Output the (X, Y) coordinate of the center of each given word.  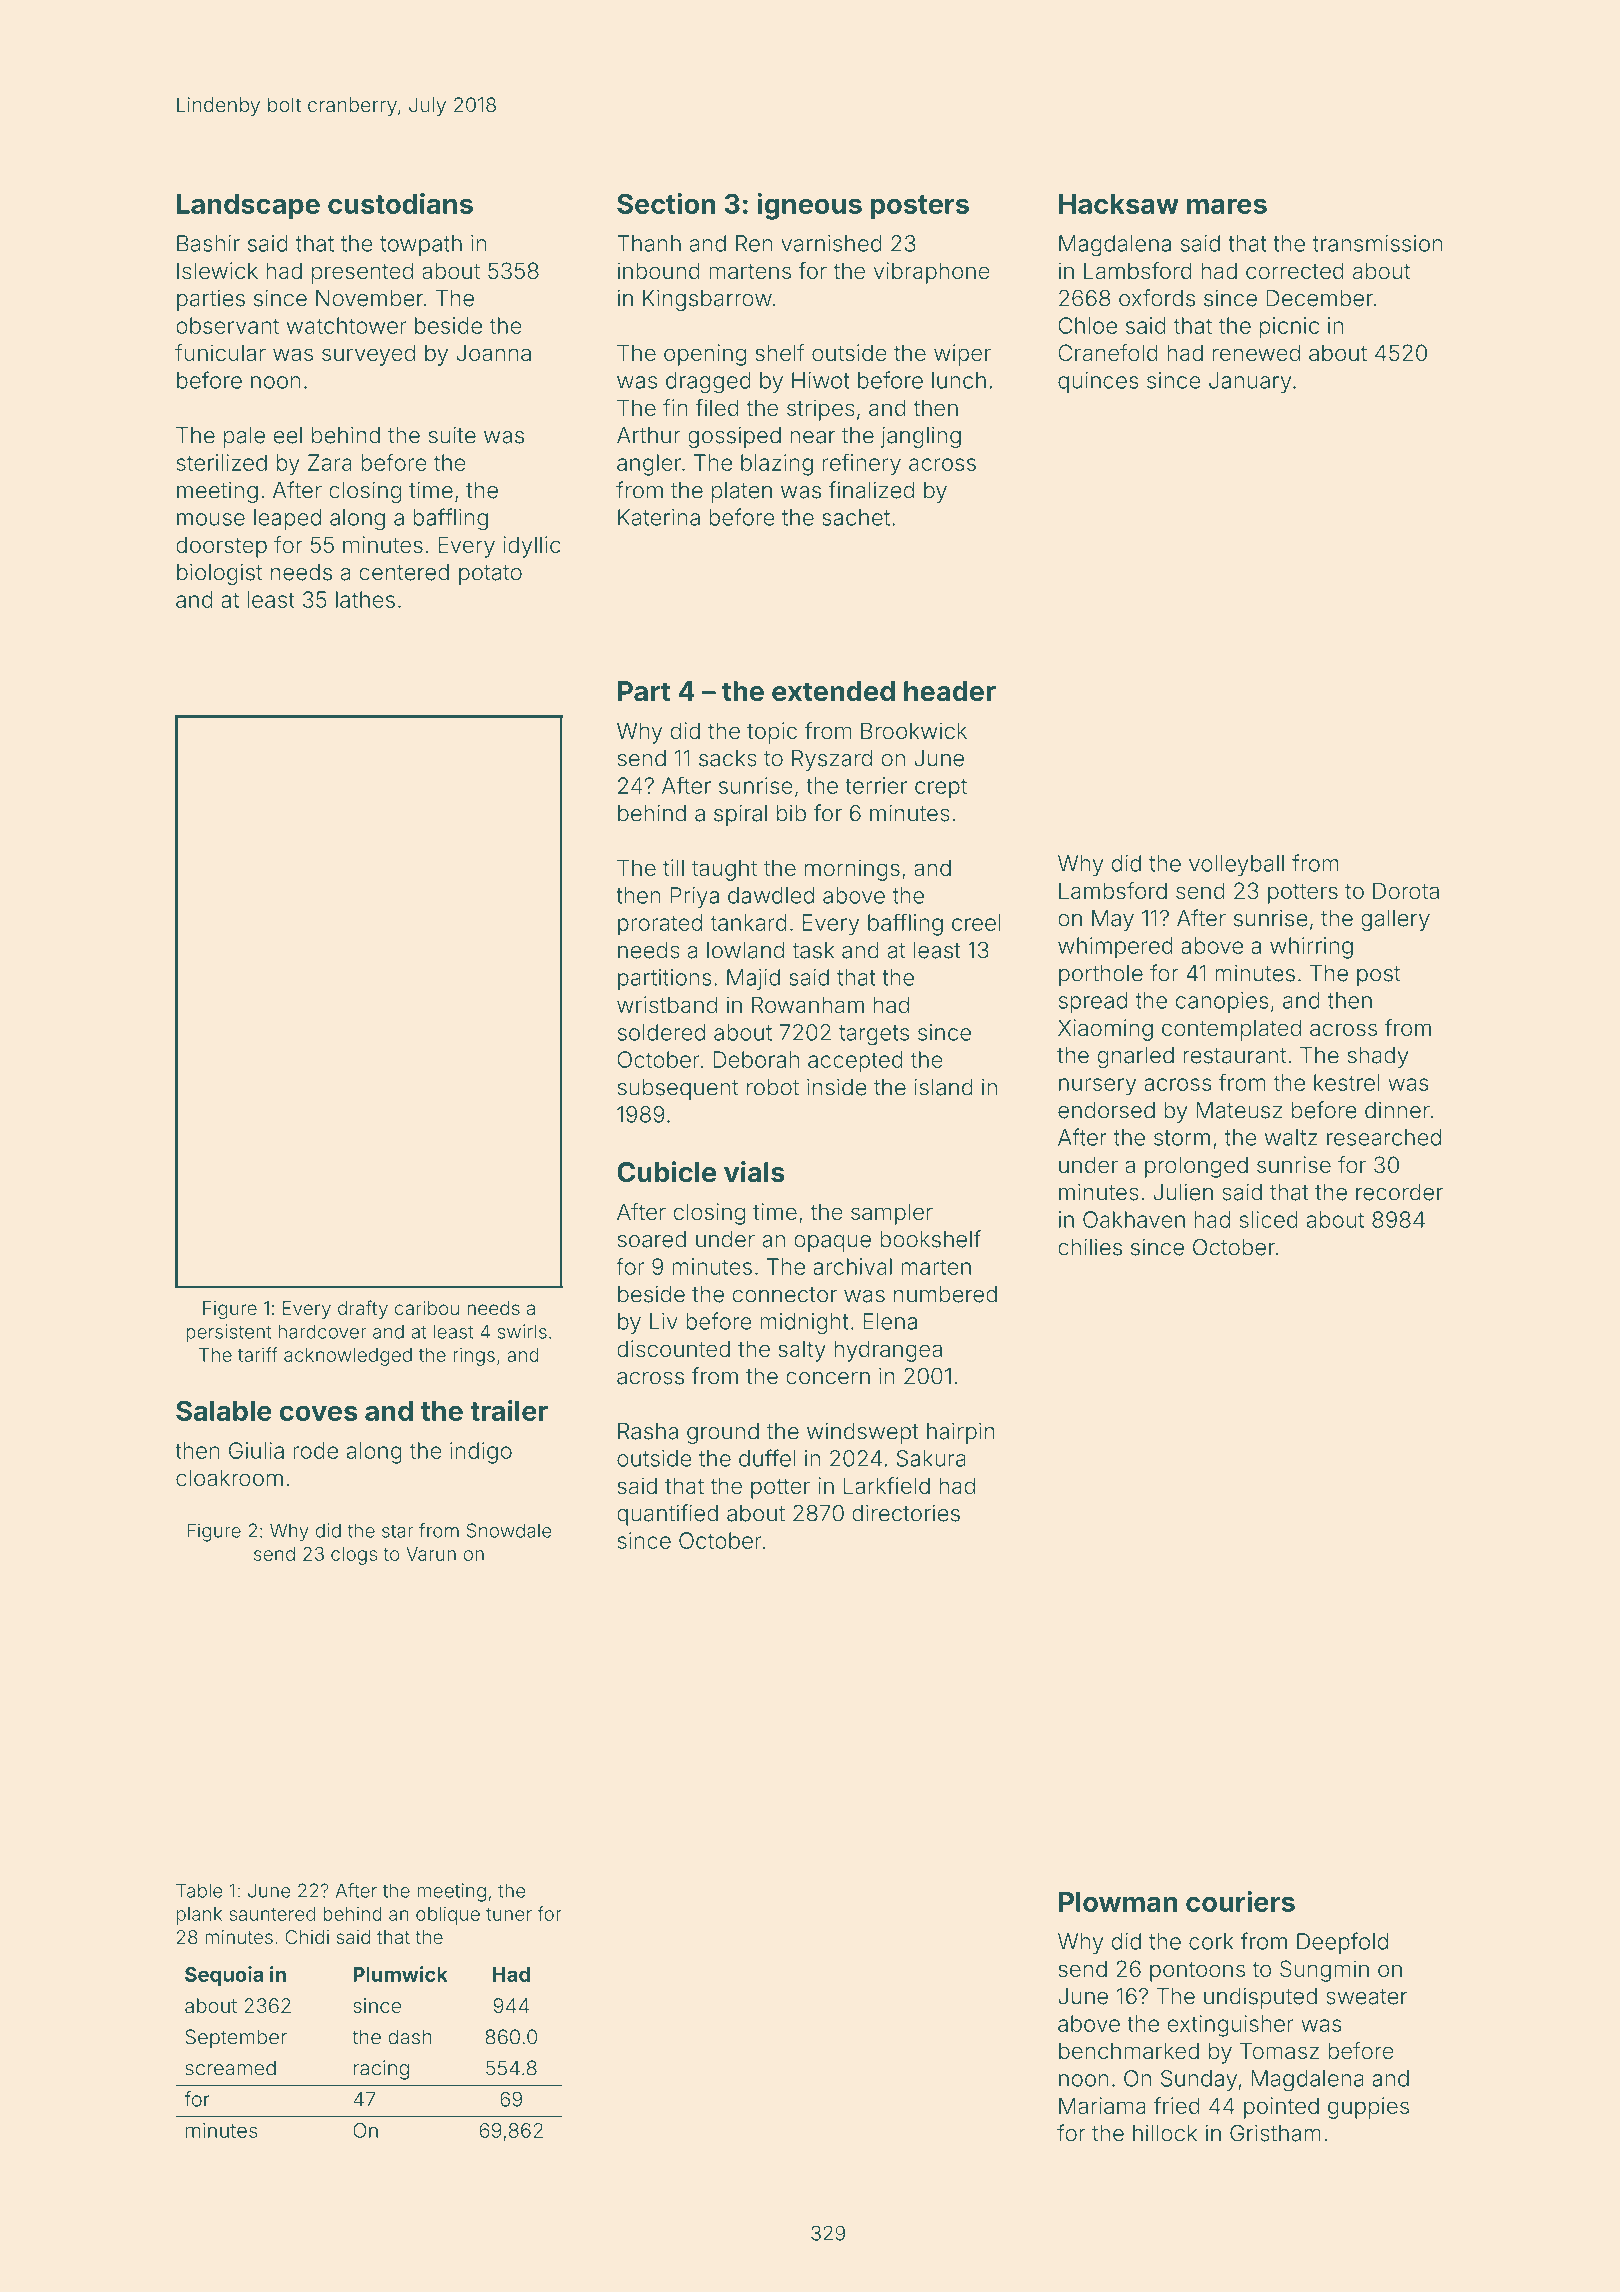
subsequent (677, 1089)
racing (381, 2070)
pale (244, 437)
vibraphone (932, 273)
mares (1227, 206)
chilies (1090, 1247)
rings (474, 1356)
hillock (1165, 2133)
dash (410, 2037)
